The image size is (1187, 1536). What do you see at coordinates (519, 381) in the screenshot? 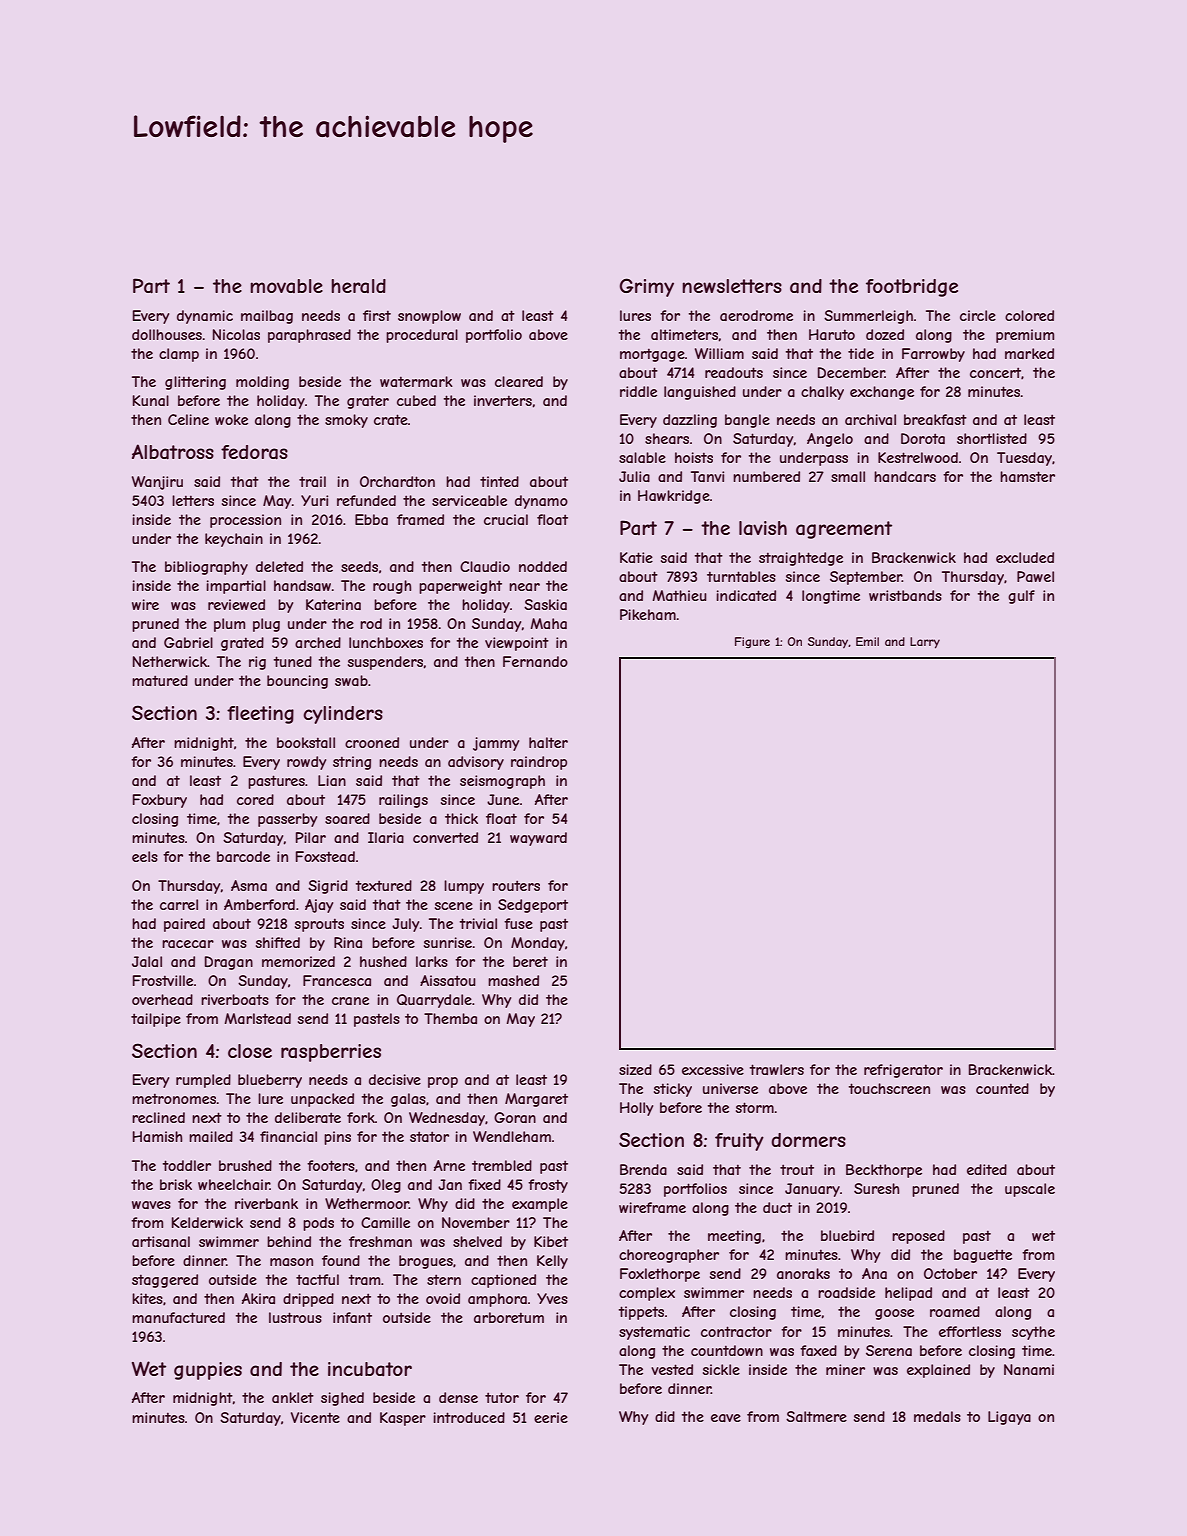
I see `cleared` at bounding box center [519, 381].
